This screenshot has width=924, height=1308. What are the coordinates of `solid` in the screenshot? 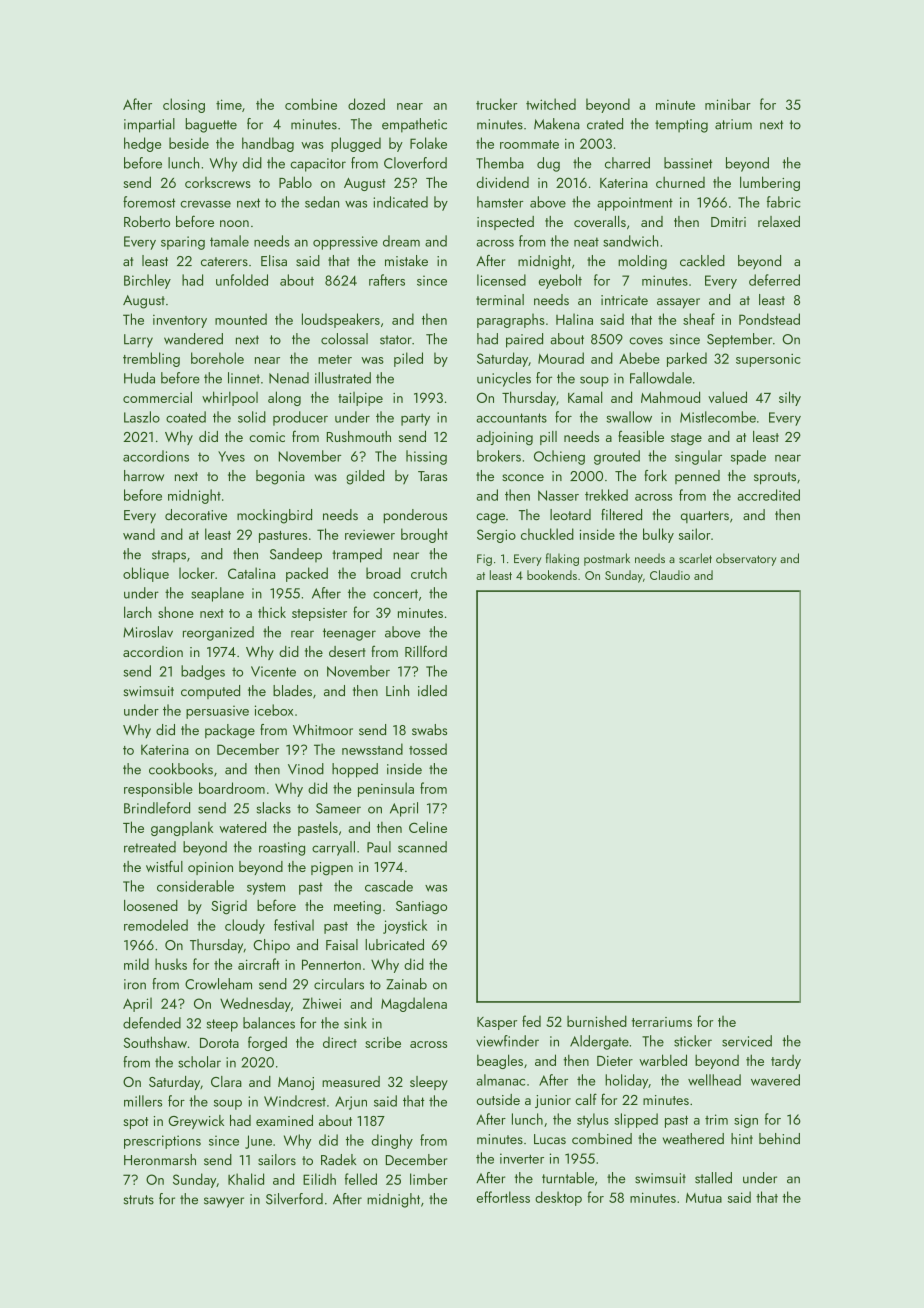 It's located at (252, 417).
